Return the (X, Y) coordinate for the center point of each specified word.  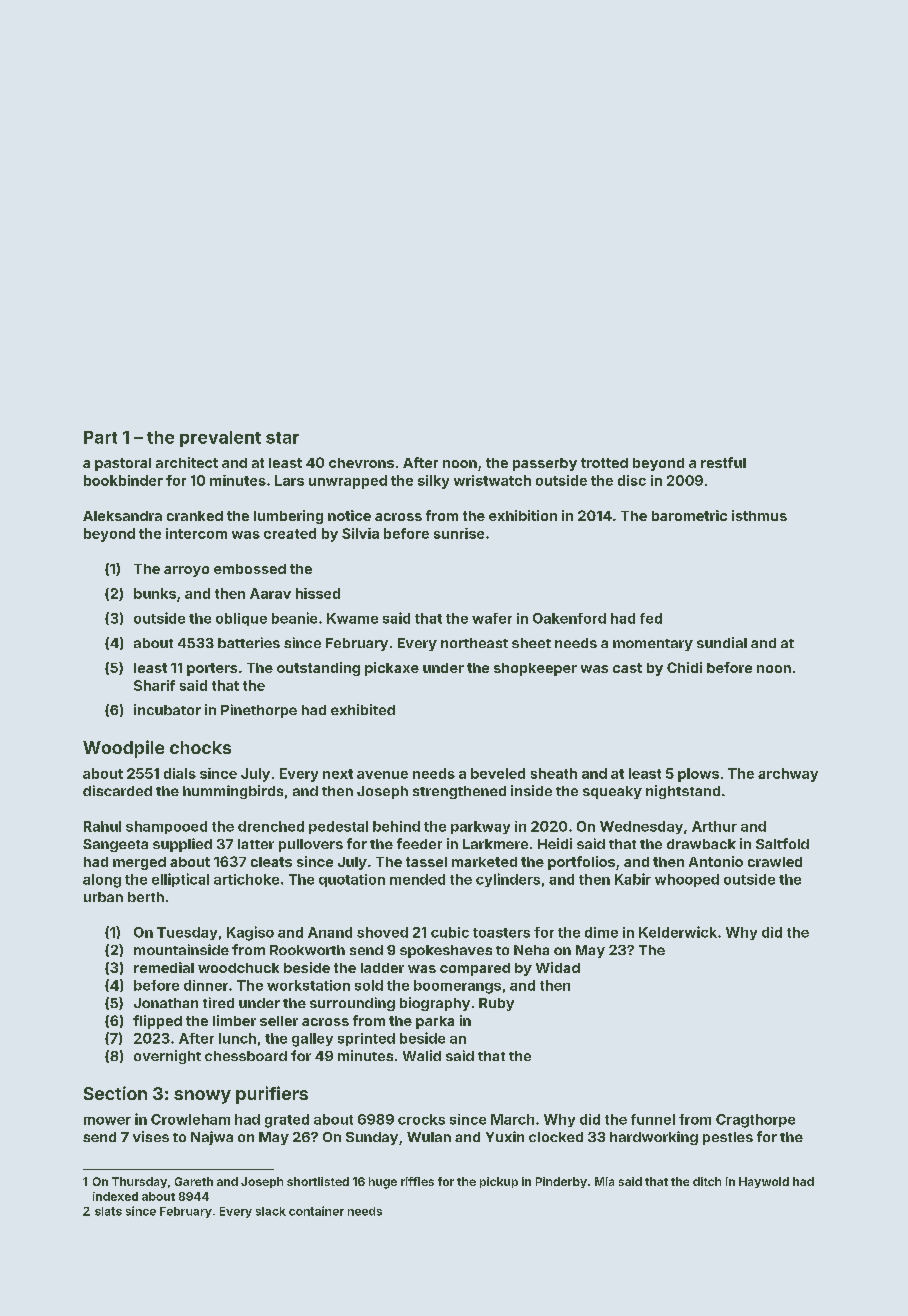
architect (187, 462)
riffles (417, 1181)
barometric (689, 515)
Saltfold (782, 843)
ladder (382, 968)
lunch (237, 1038)
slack (271, 1211)
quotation (352, 880)
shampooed (166, 827)
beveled (498, 773)
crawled (775, 862)
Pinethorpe (259, 711)
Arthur (714, 826)
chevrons (361, 463)
